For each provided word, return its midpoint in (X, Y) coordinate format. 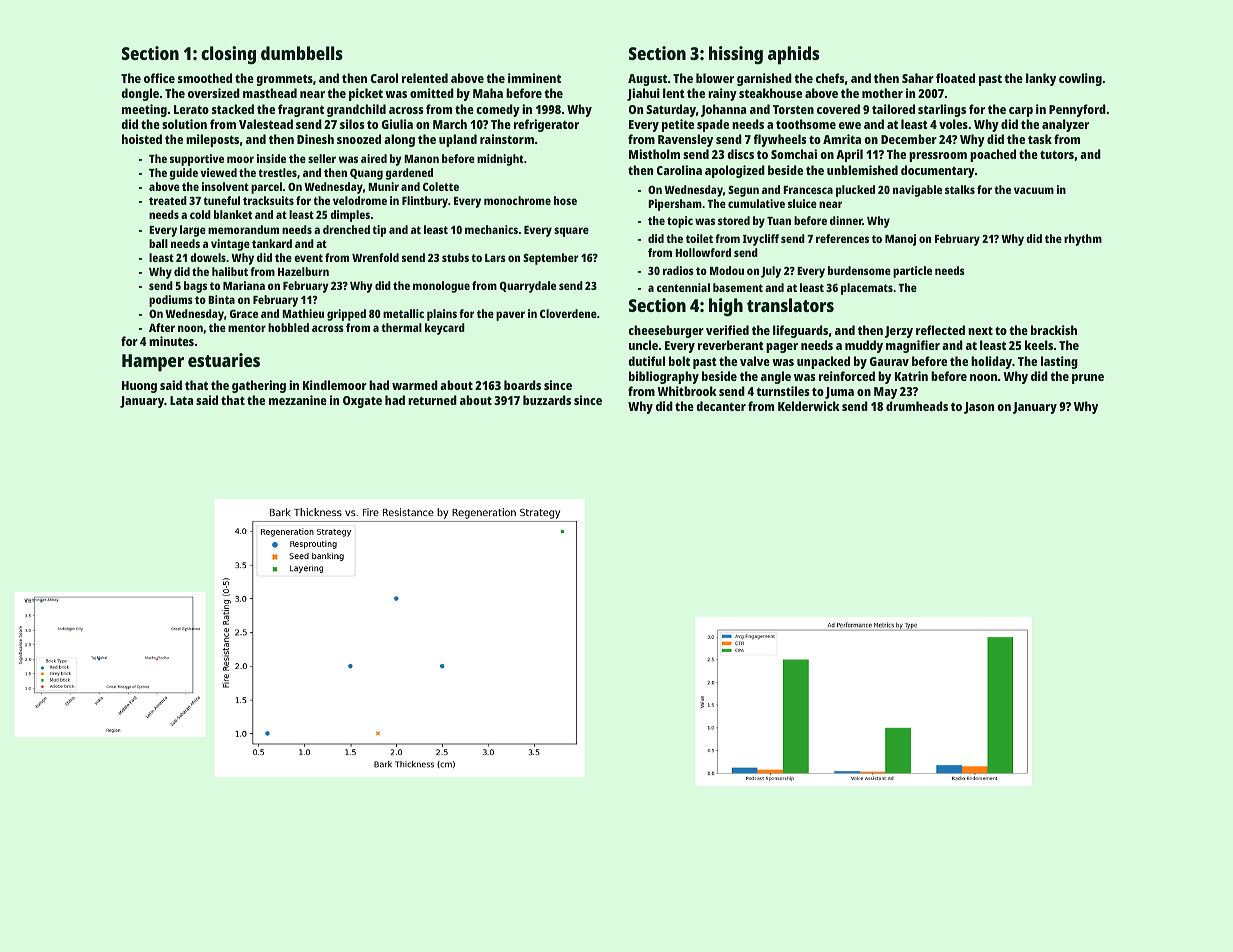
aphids (793, 55)
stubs (455, 257)
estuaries (224, 360)
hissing (736, 55)
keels (1039, 345)
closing (228, 55)
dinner (846, 220)
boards (522, 385)
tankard (272, 243)
